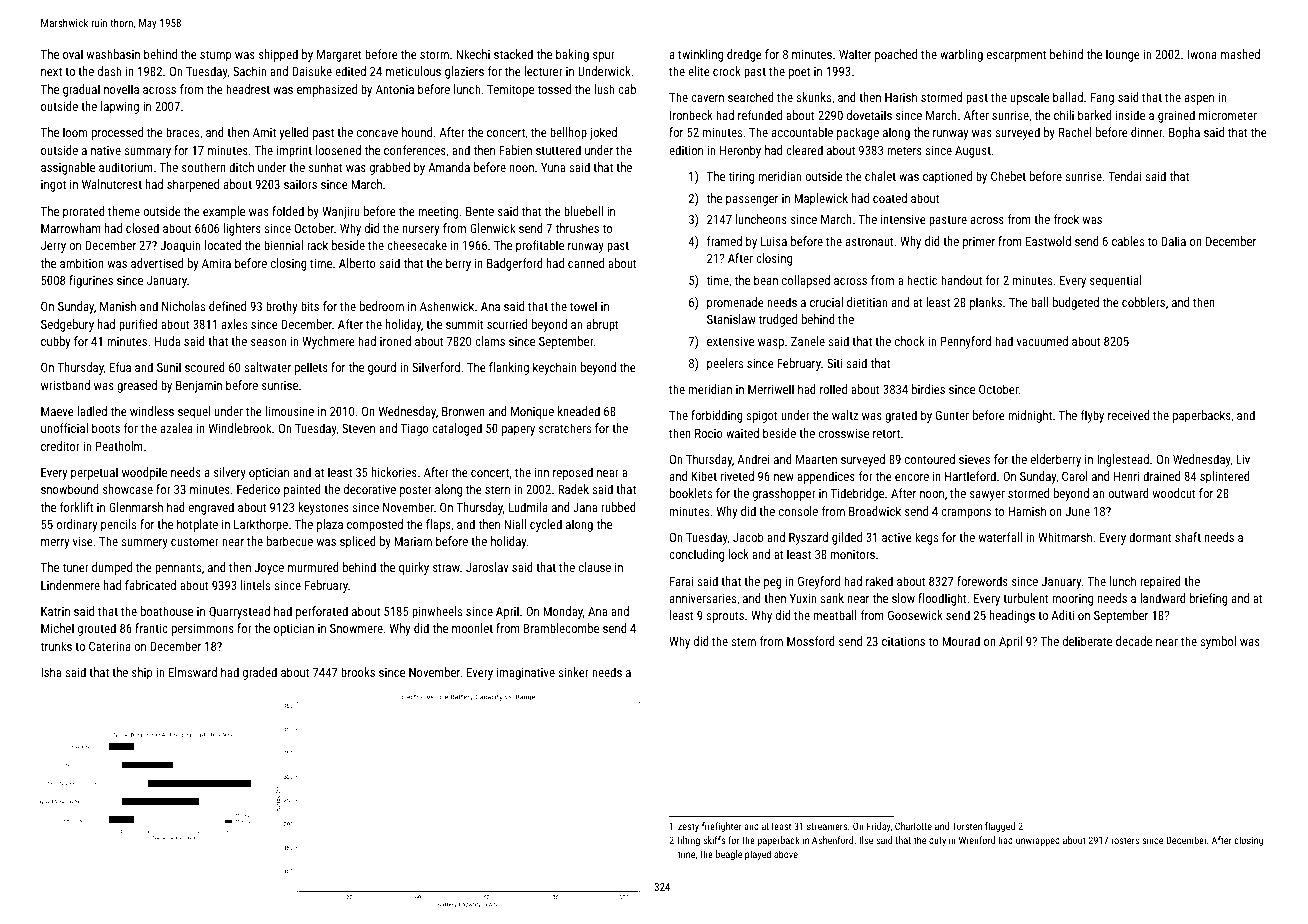 The height and width of the screenshot is (924, 1308). I want to click on flagged, so click(1000, 827).
